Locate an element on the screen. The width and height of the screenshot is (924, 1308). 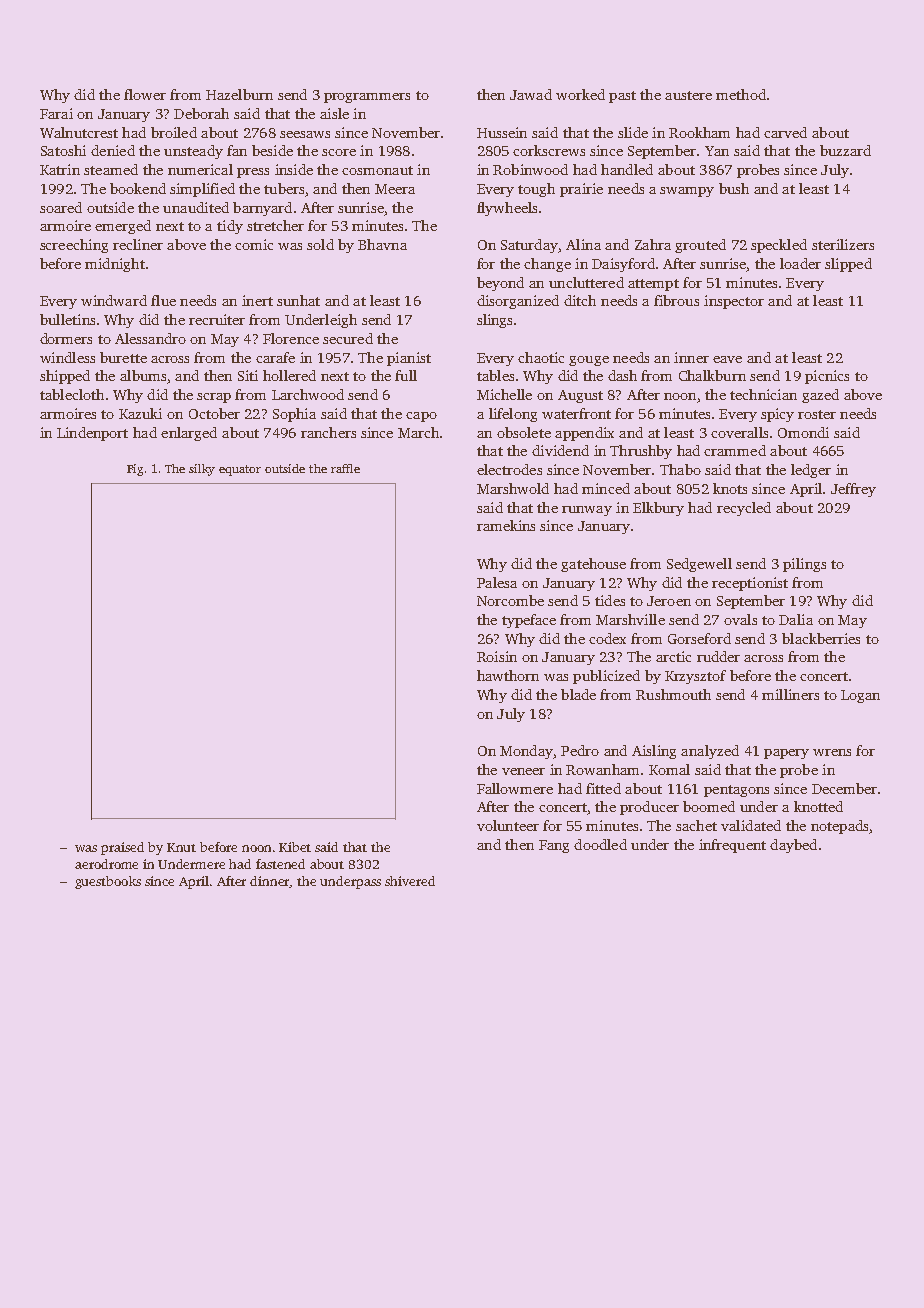
Palesa is located at coordinates (497, 582).
